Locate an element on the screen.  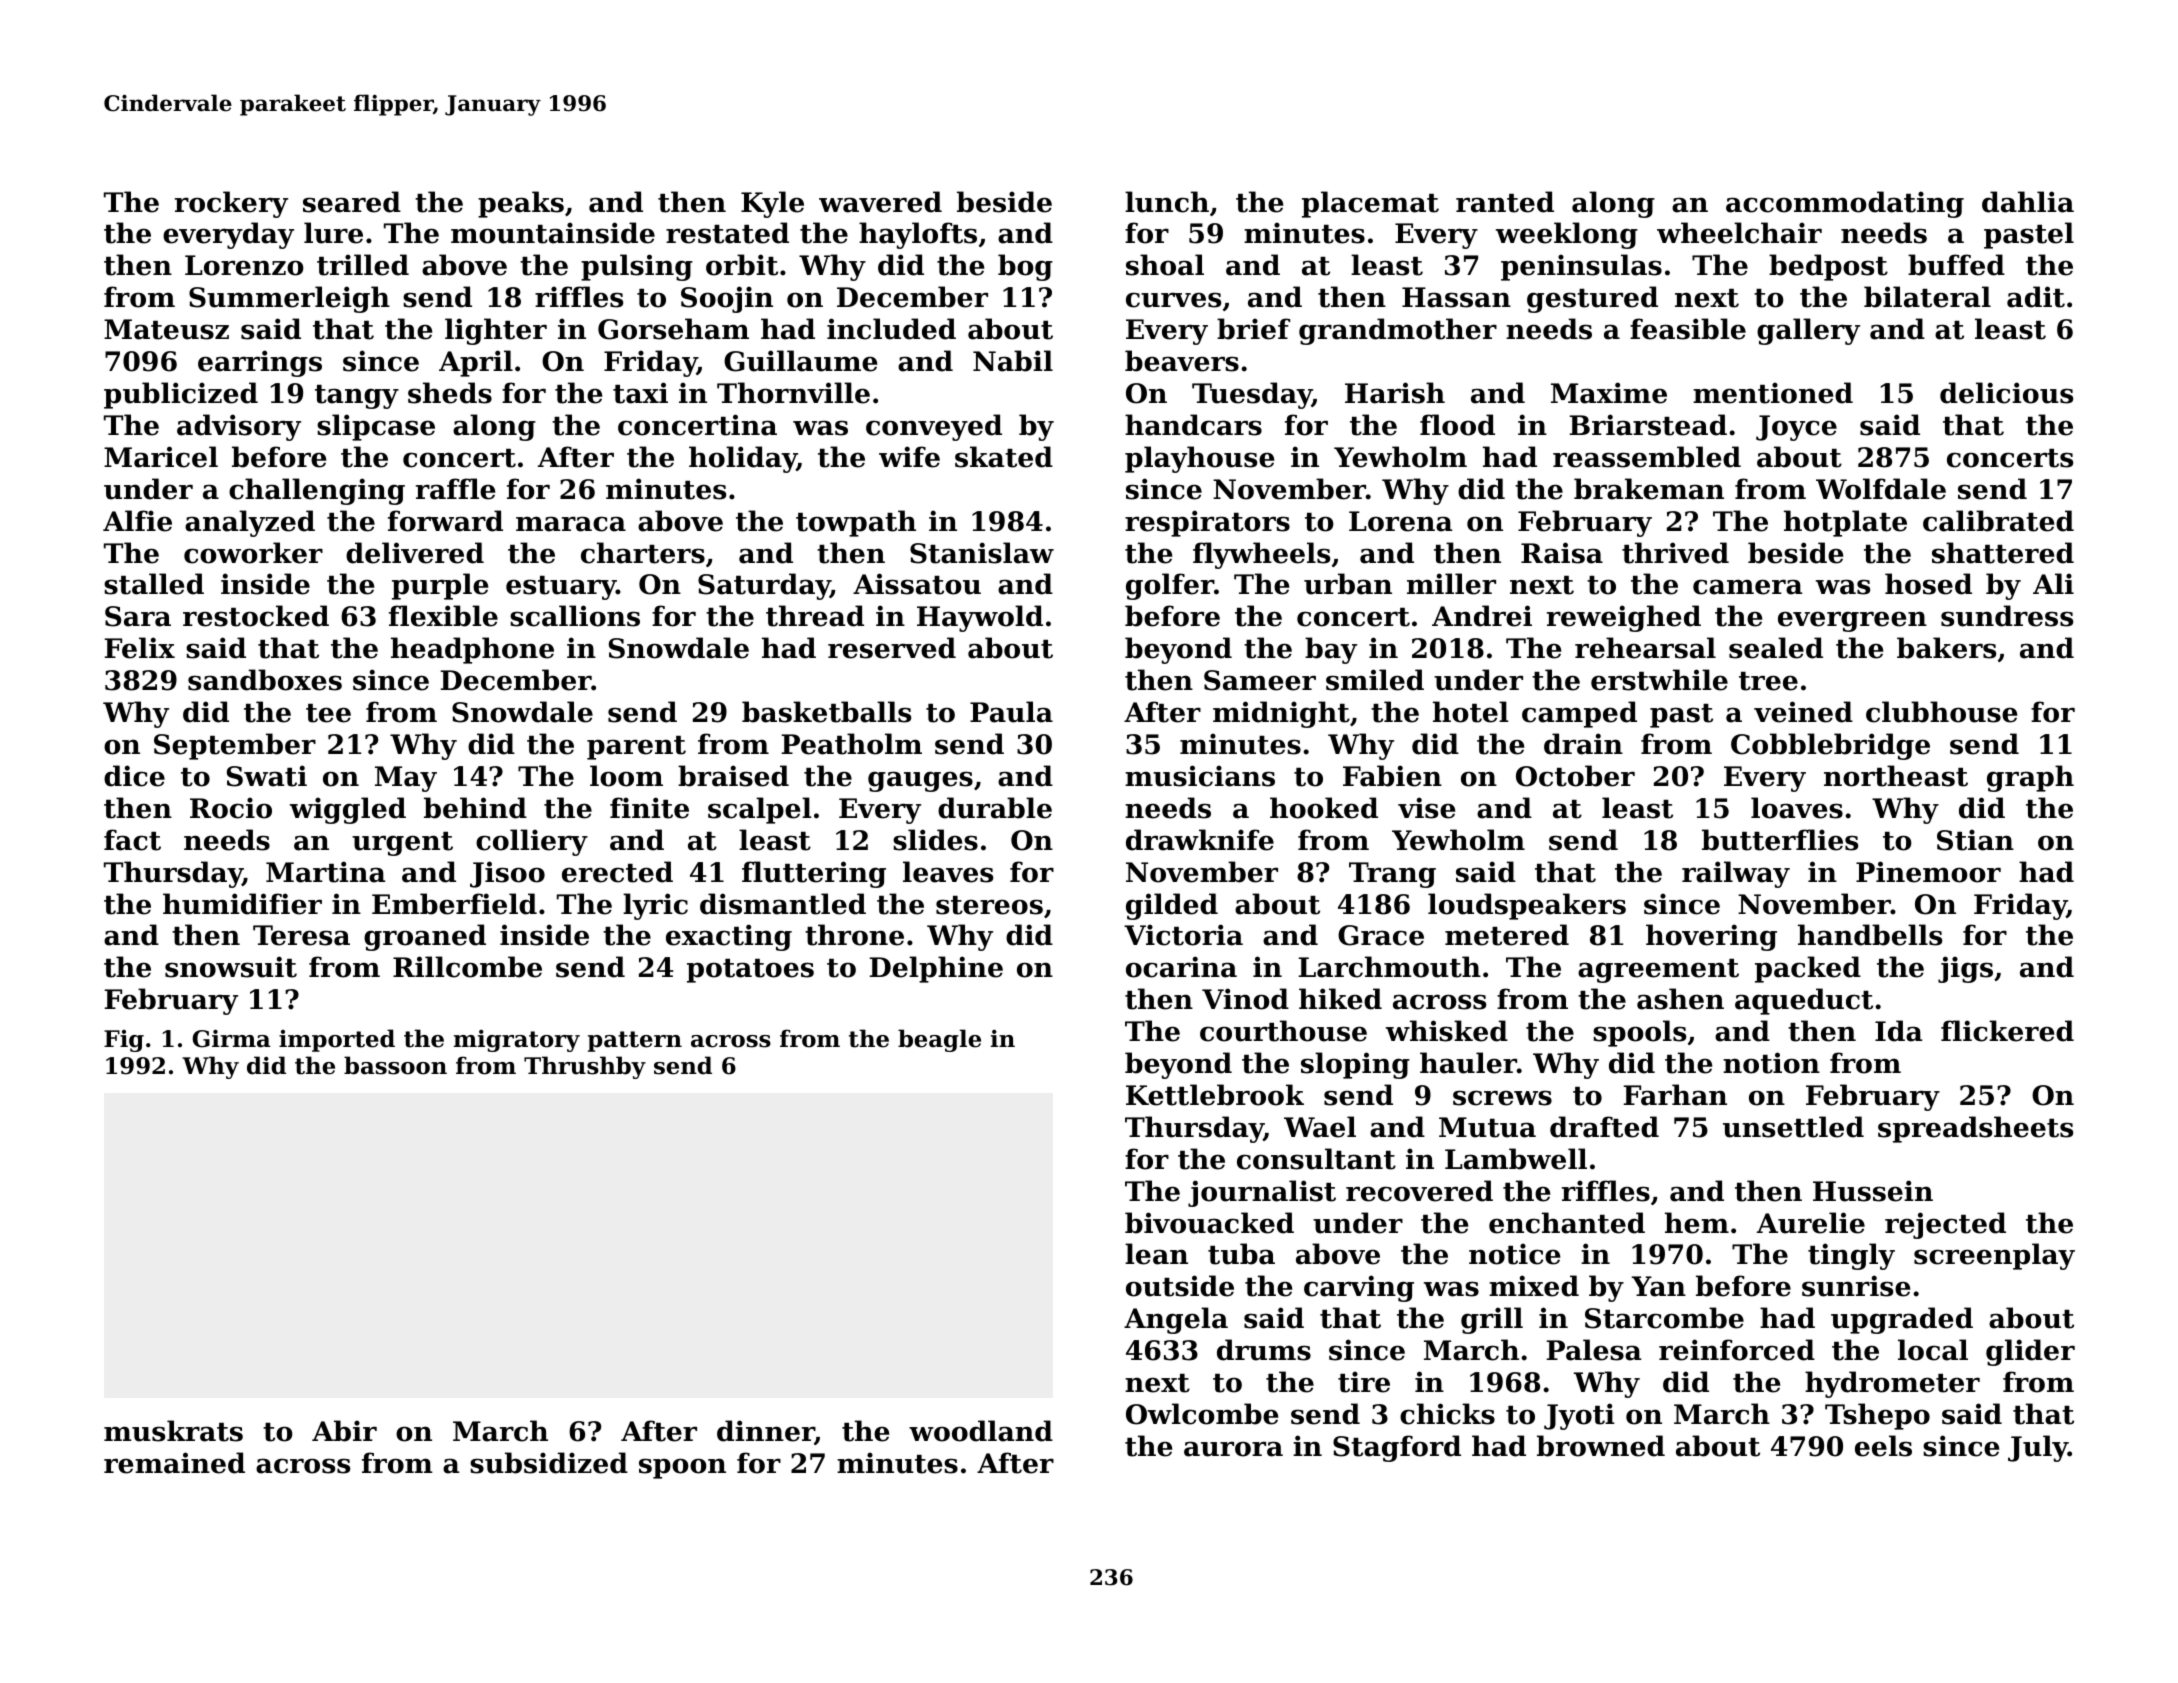
bassoon is located at coordinates (395, 1065).
